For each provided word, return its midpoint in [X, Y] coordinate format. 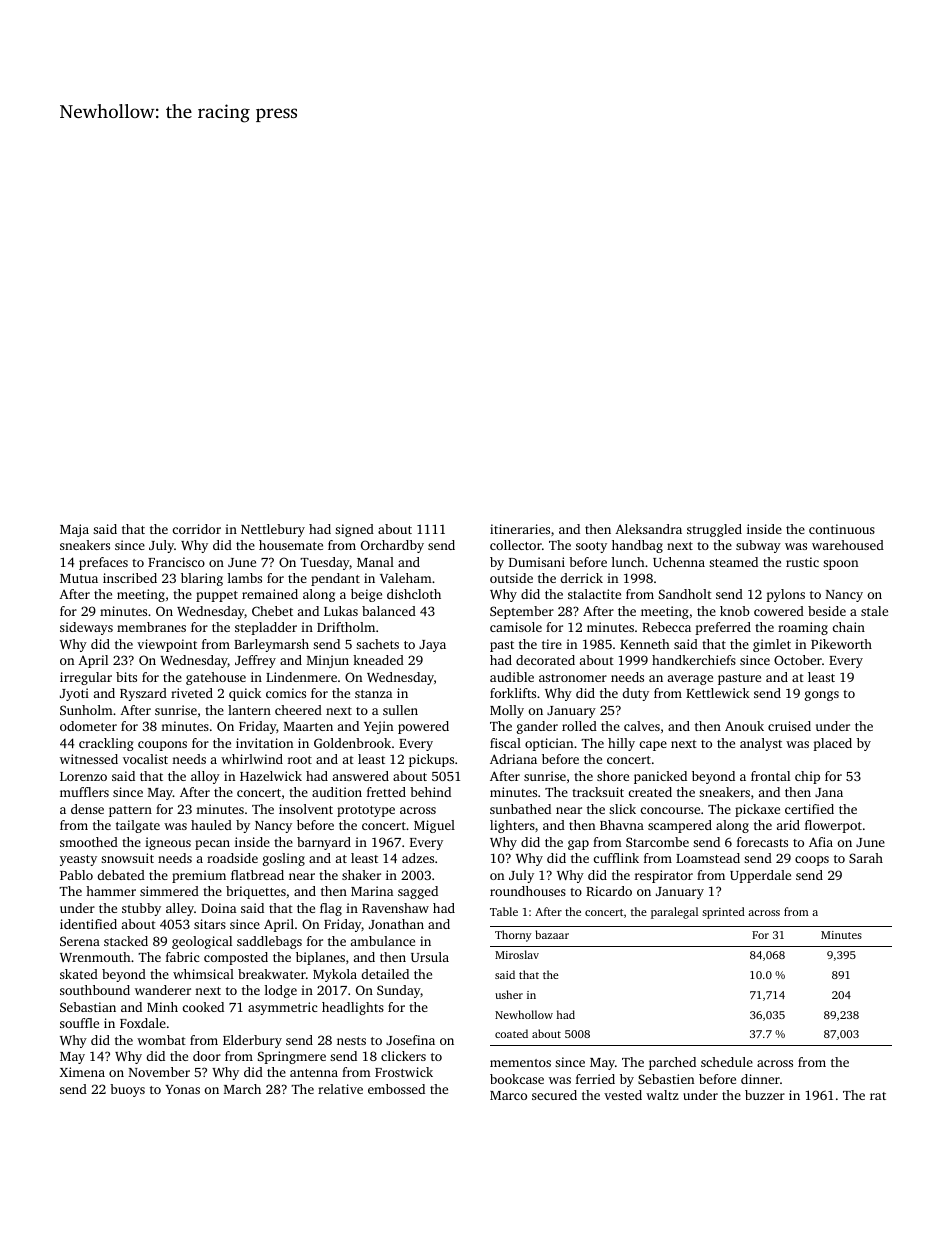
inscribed [130, 578]
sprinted [723, 913]
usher [509, 994]
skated [79, 974]
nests [351, 1041]
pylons [785, 595]
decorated [545, 660]
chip [807, 777]
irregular [86, 678]
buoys [127, 1090]
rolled [579, 726]
